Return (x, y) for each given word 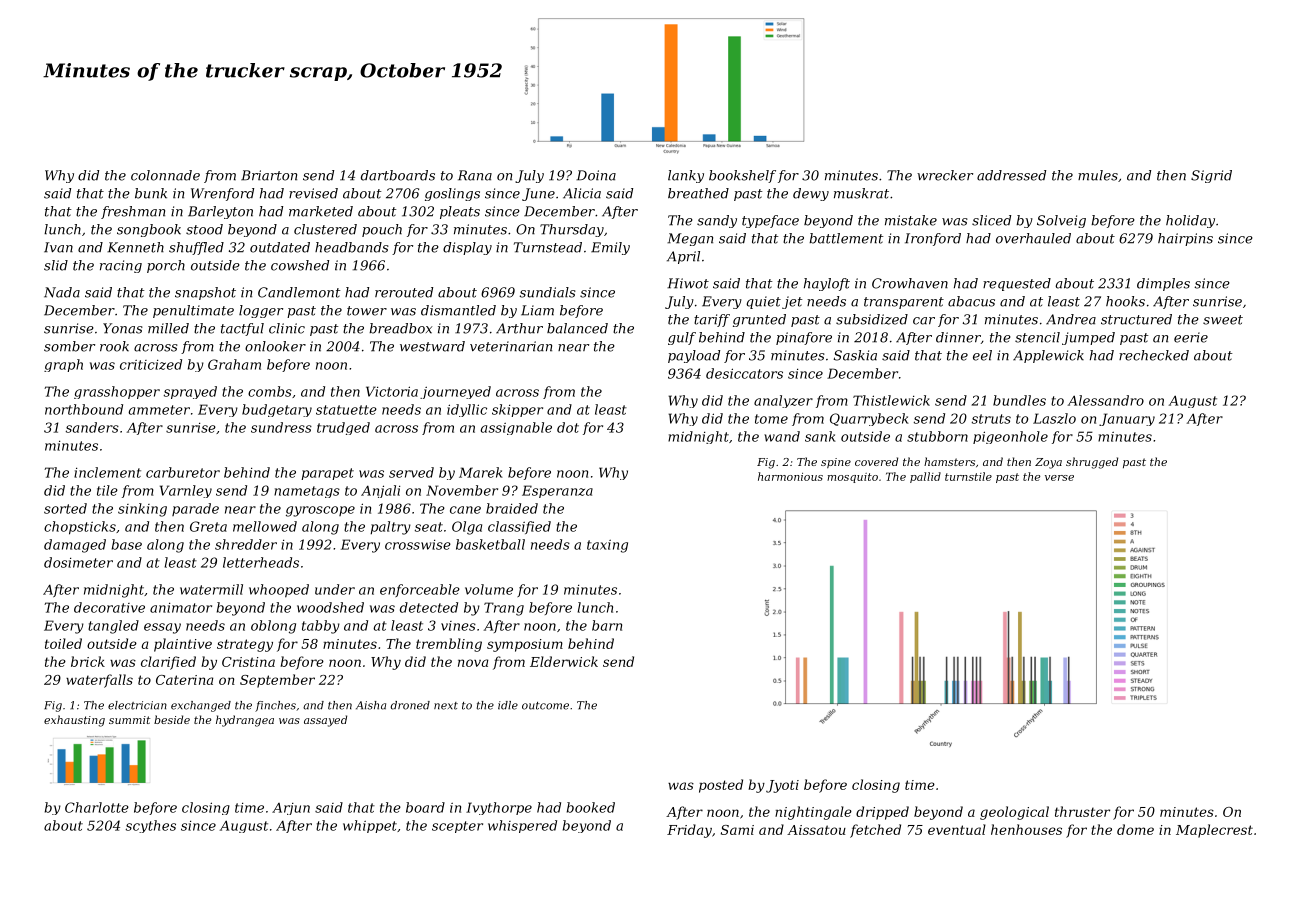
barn (607, 625)
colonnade (165, 175)
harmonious (790, 476)
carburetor (183, 472)
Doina (596, 175)
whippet (370, 826)
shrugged (1092, 463)
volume (489, 589)
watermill (211, 589)
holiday (1190, 221)
